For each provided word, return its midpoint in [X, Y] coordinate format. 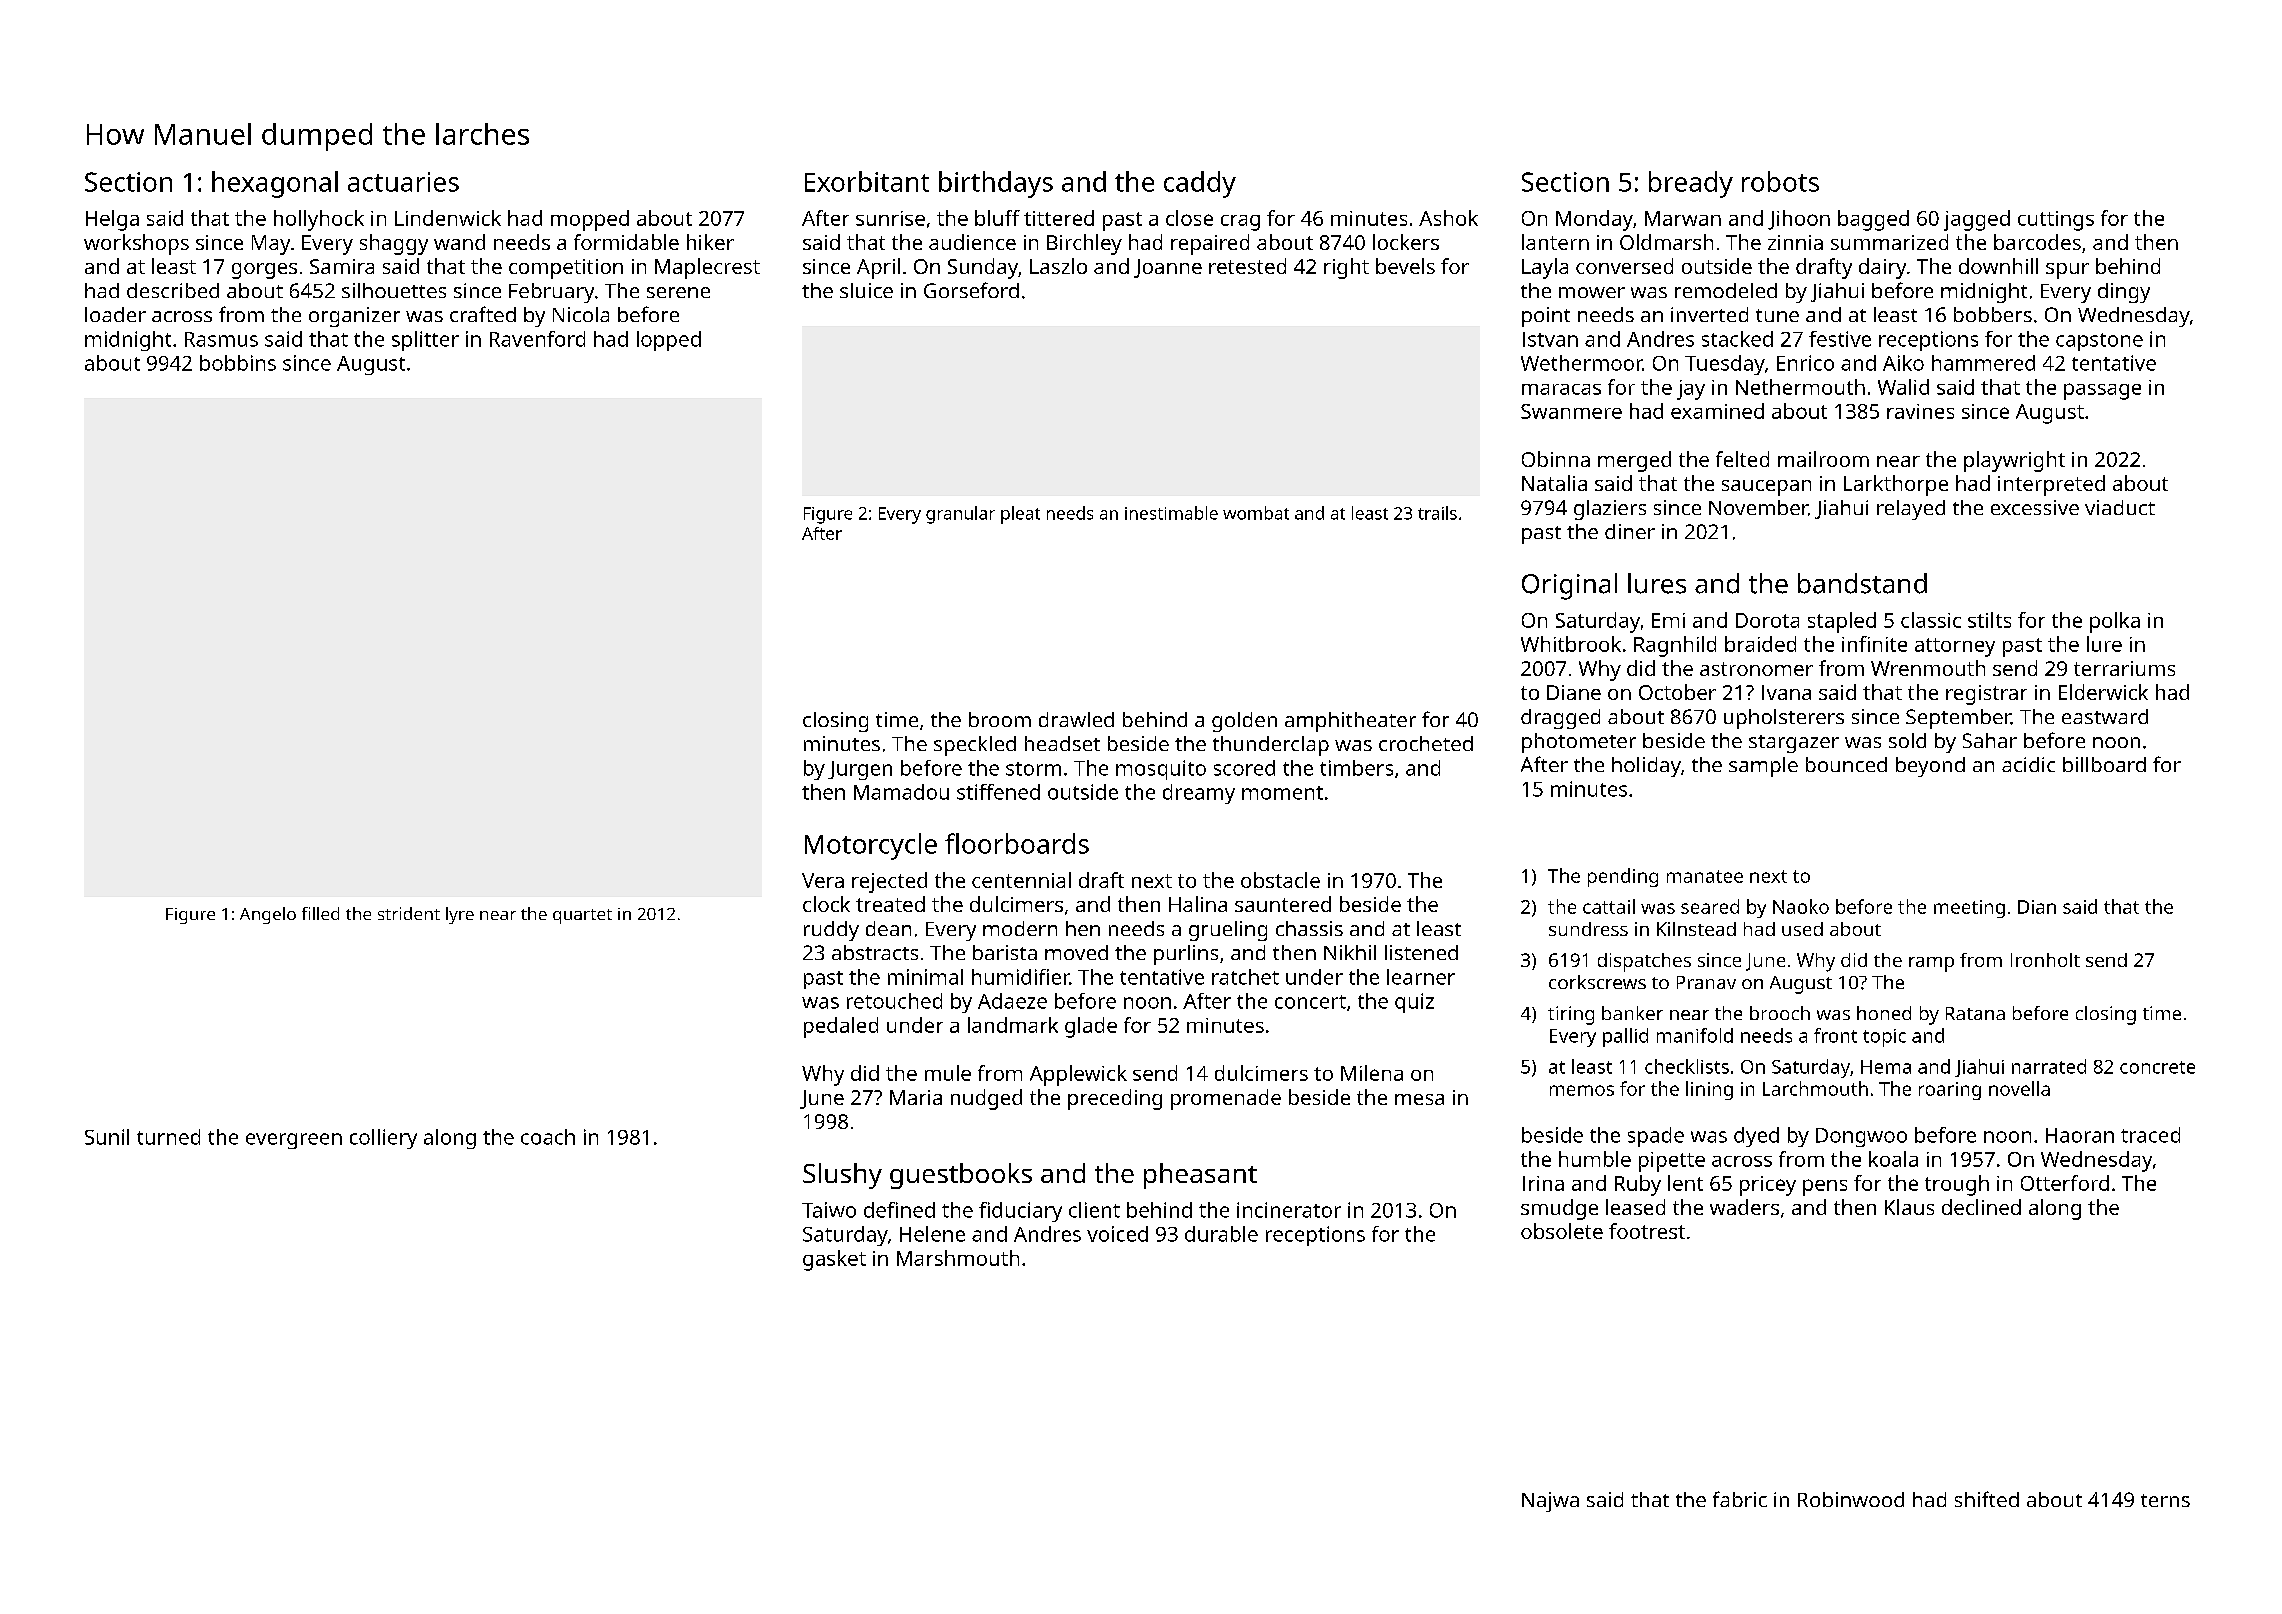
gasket [834, 1260]
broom [1000, 719]
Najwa [1550, 1502]
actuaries [403, 182]
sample [1763, 767]
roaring [1950, 1091]
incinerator [1289, 1210]
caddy [1200, 184]
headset [1062, 743]
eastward [2105, 716]
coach [548, 1137]
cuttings [2056, 221]
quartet [582, 916]
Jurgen [860, 770]
